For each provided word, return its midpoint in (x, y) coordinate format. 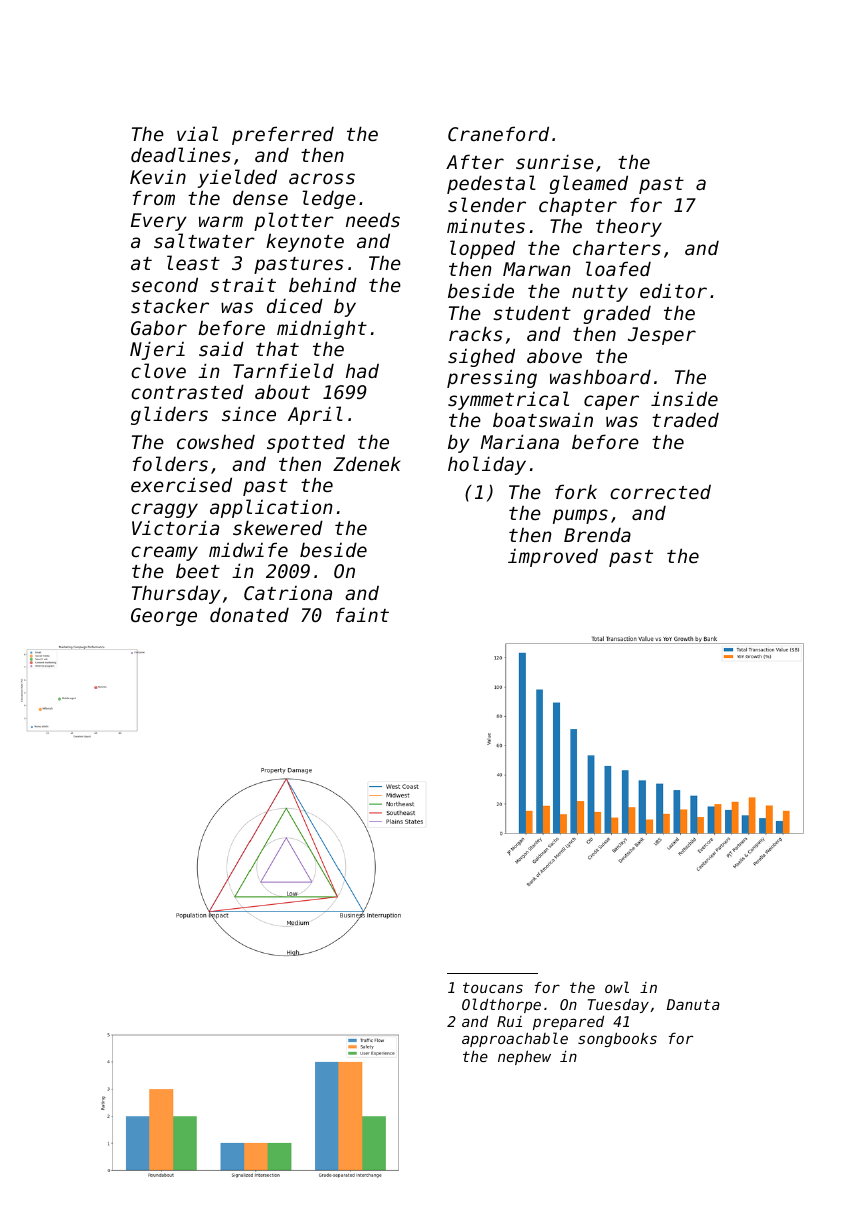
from (154, 197)
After (475, 161)
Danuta (693, 1004)
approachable (515, 1039)
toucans (493, 987)
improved (553, 558)
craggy (164, 510)
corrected (660, 492)
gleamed (588, 184)
